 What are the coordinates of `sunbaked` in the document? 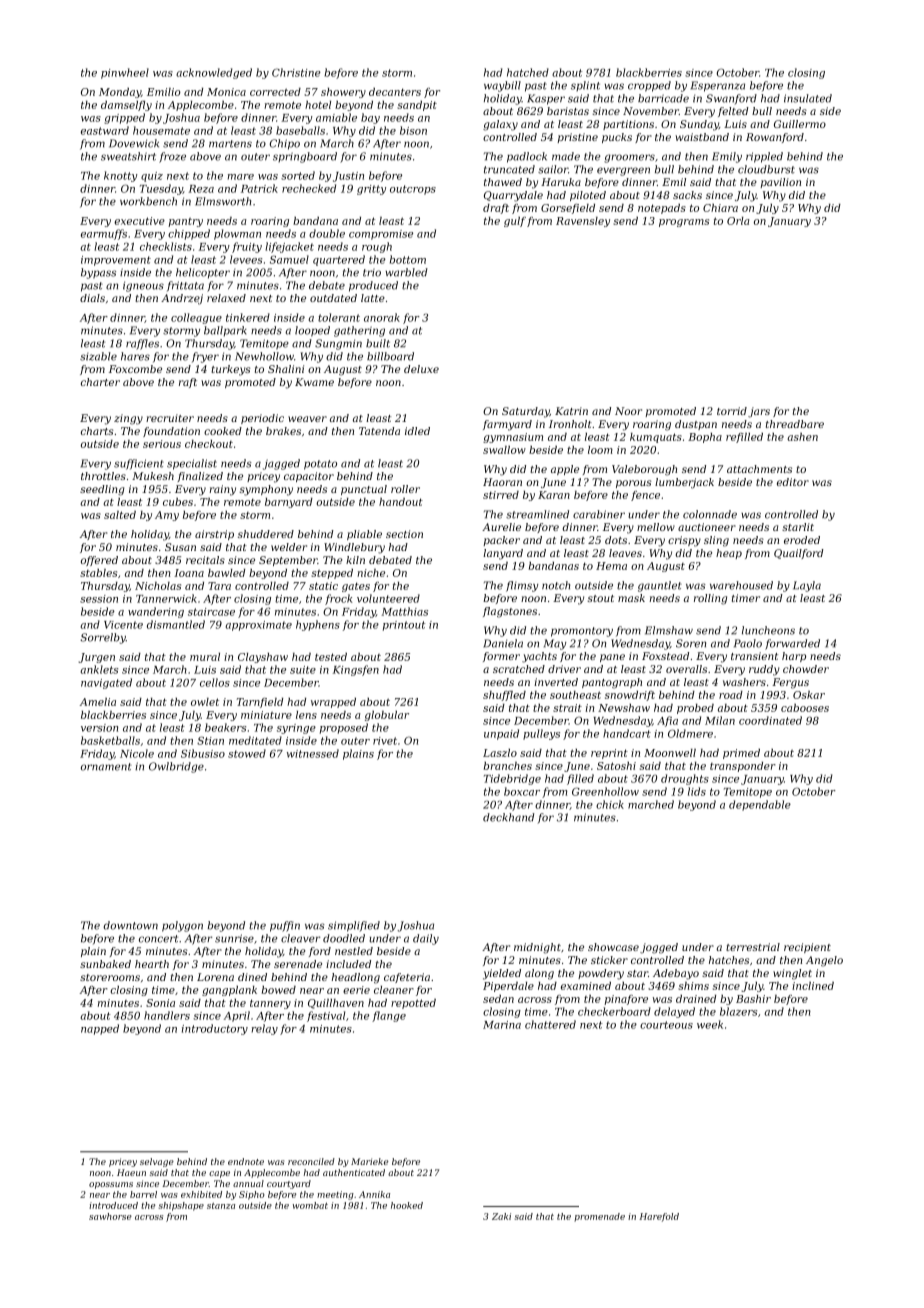 It's located at (105, 964).
